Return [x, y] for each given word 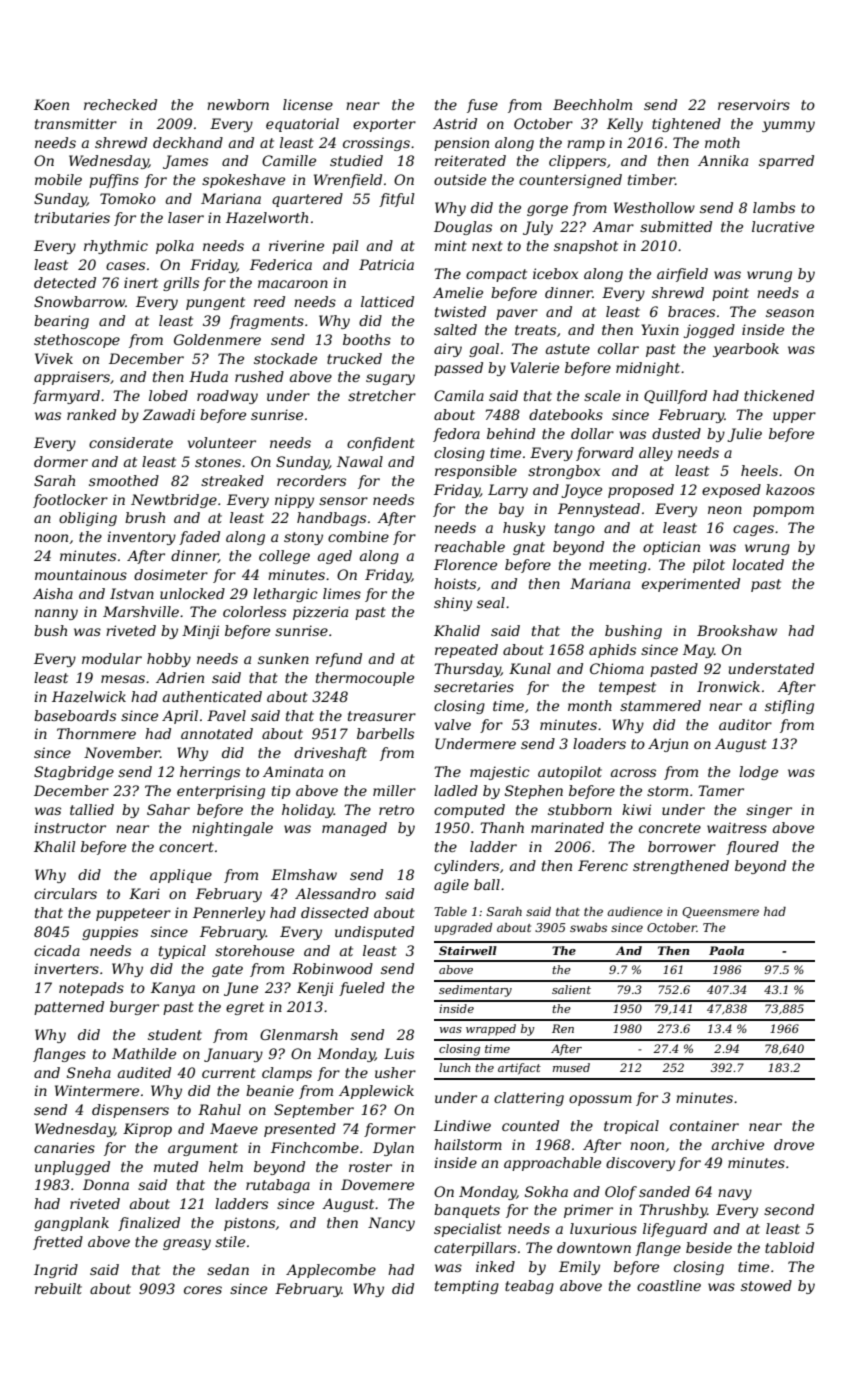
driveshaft [330, 754]
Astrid [455, 123]
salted [455, 329]
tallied [92, 809]
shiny [453, 604]
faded [199, 538]
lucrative [783, 226]
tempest [627, 688]
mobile [58, 179]
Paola [726, 950]
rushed [259, 376]
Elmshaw [304, 874]
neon [725, 510]
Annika [723, 160]
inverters [66, 968]
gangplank [71, 1224]
